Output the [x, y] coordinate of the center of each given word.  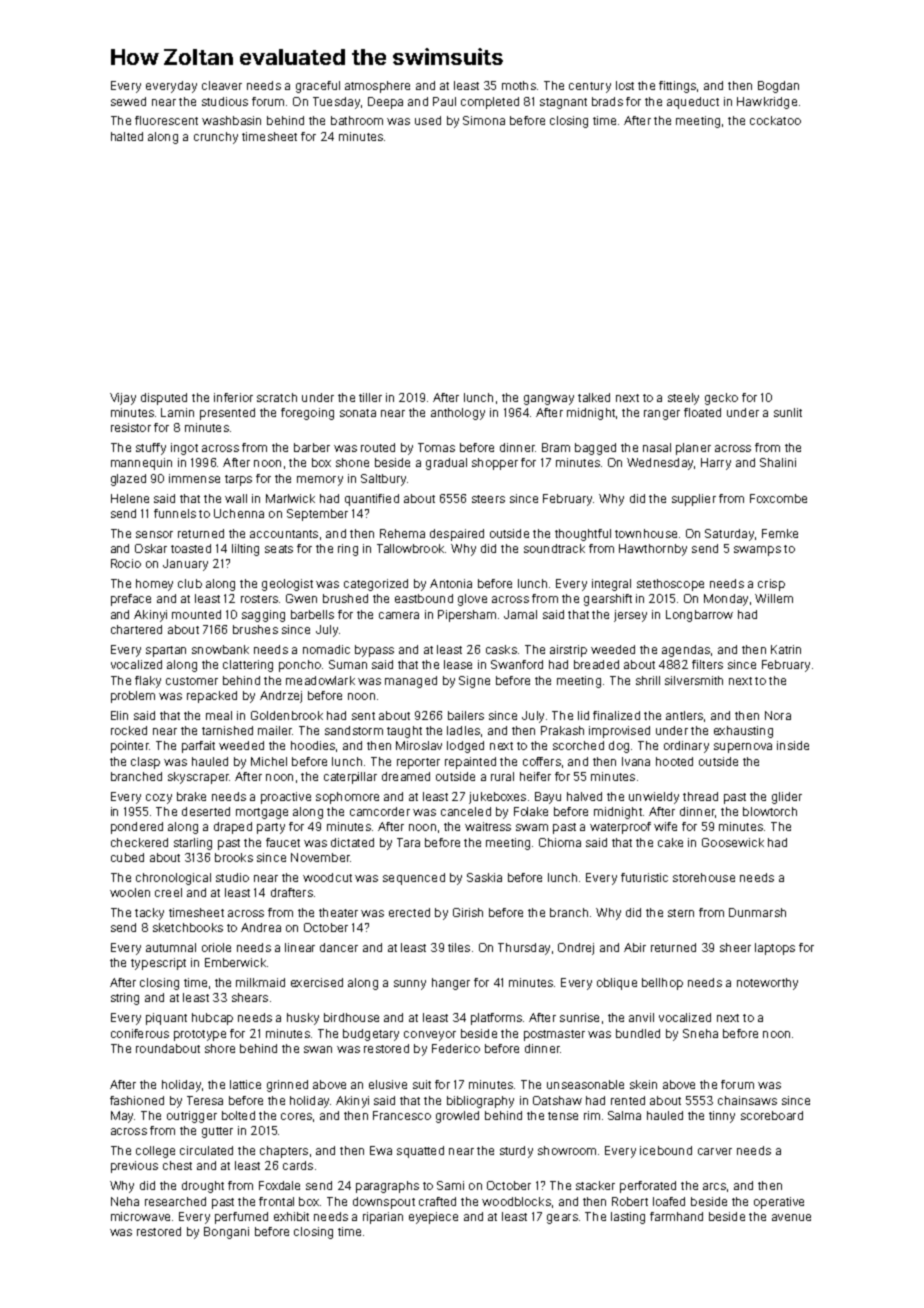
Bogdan [778, 87]
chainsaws [747, 1100]
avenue [791, 1217]
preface [131, 600]
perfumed [241, 1218]
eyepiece [433, 1218]
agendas [686, 651]
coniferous [140, 1033]
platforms [496, 1019]
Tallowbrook [410, 548]
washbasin [231, 120]
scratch [277, 397]
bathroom [357, 120]
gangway [549, 400]
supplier [694, 500]
